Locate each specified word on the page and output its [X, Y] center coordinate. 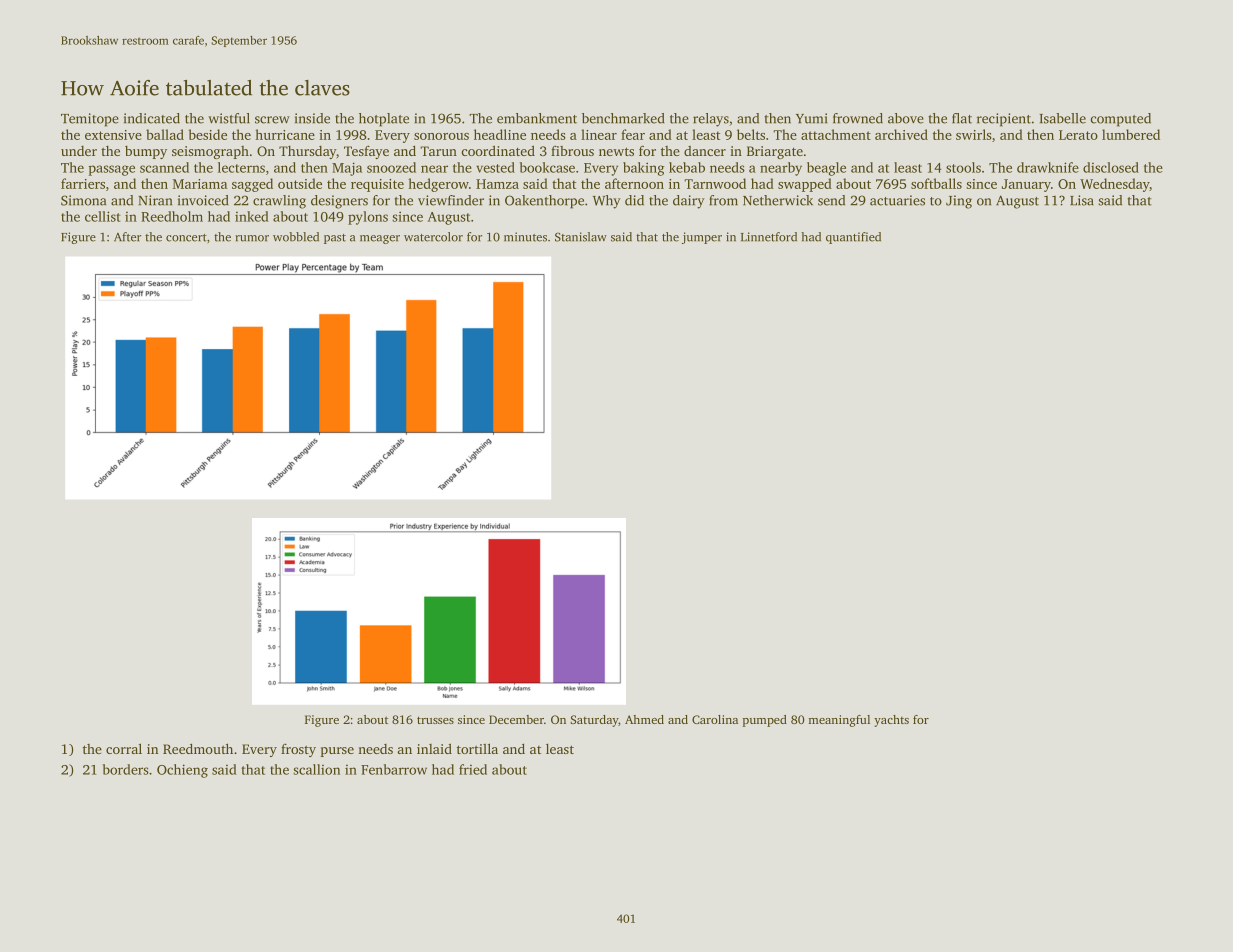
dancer [705, 151]
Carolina [715, 719]
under [79, 151]
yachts [891, 721]
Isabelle [1062, 118]
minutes [525, 237]
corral [124, 748]
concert [186, 238]
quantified [853, 238]
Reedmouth [198, 748]
